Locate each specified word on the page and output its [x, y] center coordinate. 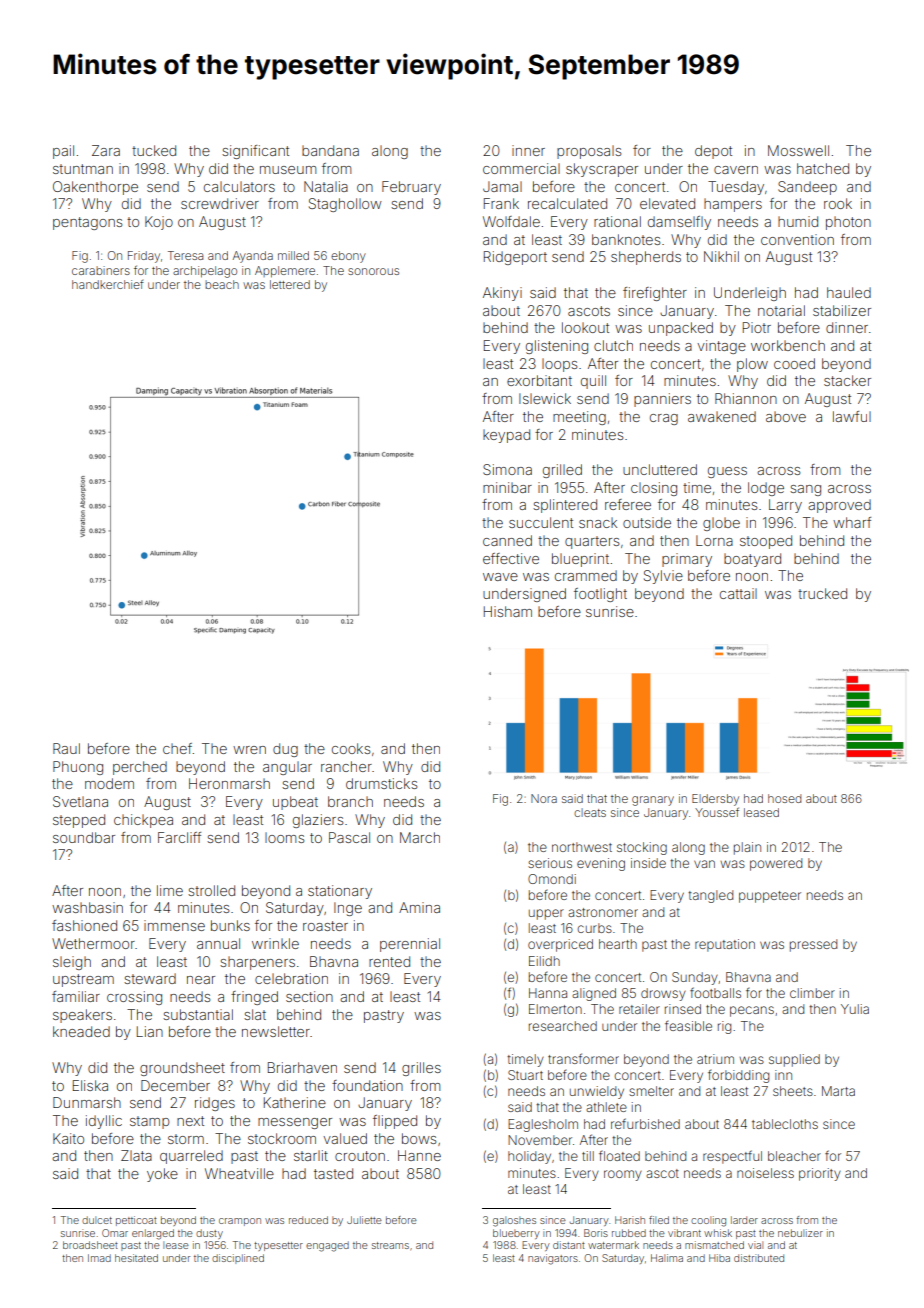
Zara [106, 150]
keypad [506, 436]
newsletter [276, 1031]
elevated [667, 203]
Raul [66, 748]
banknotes [626, 239]
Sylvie [663, 577]
